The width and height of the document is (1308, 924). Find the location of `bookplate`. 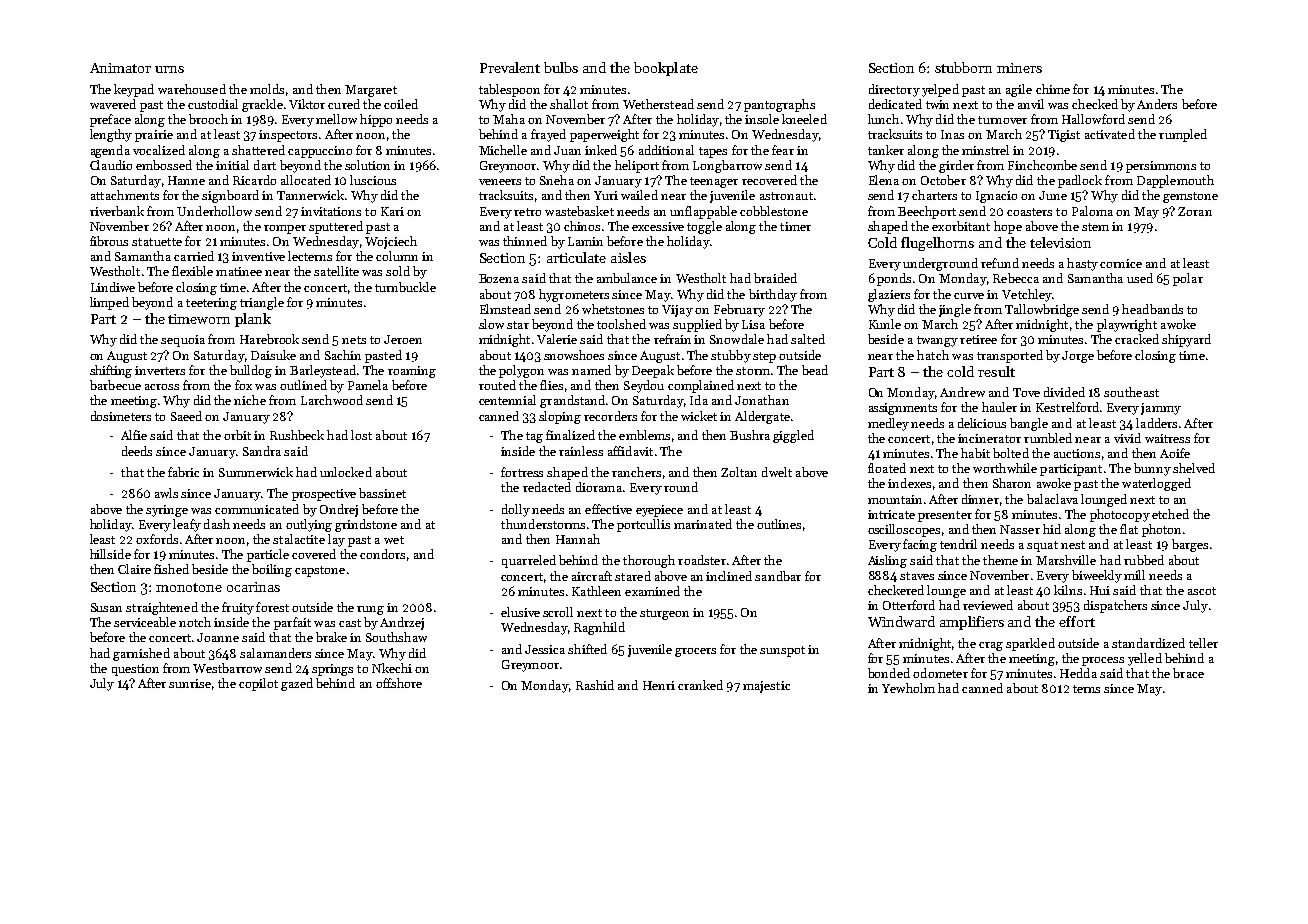

bookplate is located at coordinates (666, 69).
